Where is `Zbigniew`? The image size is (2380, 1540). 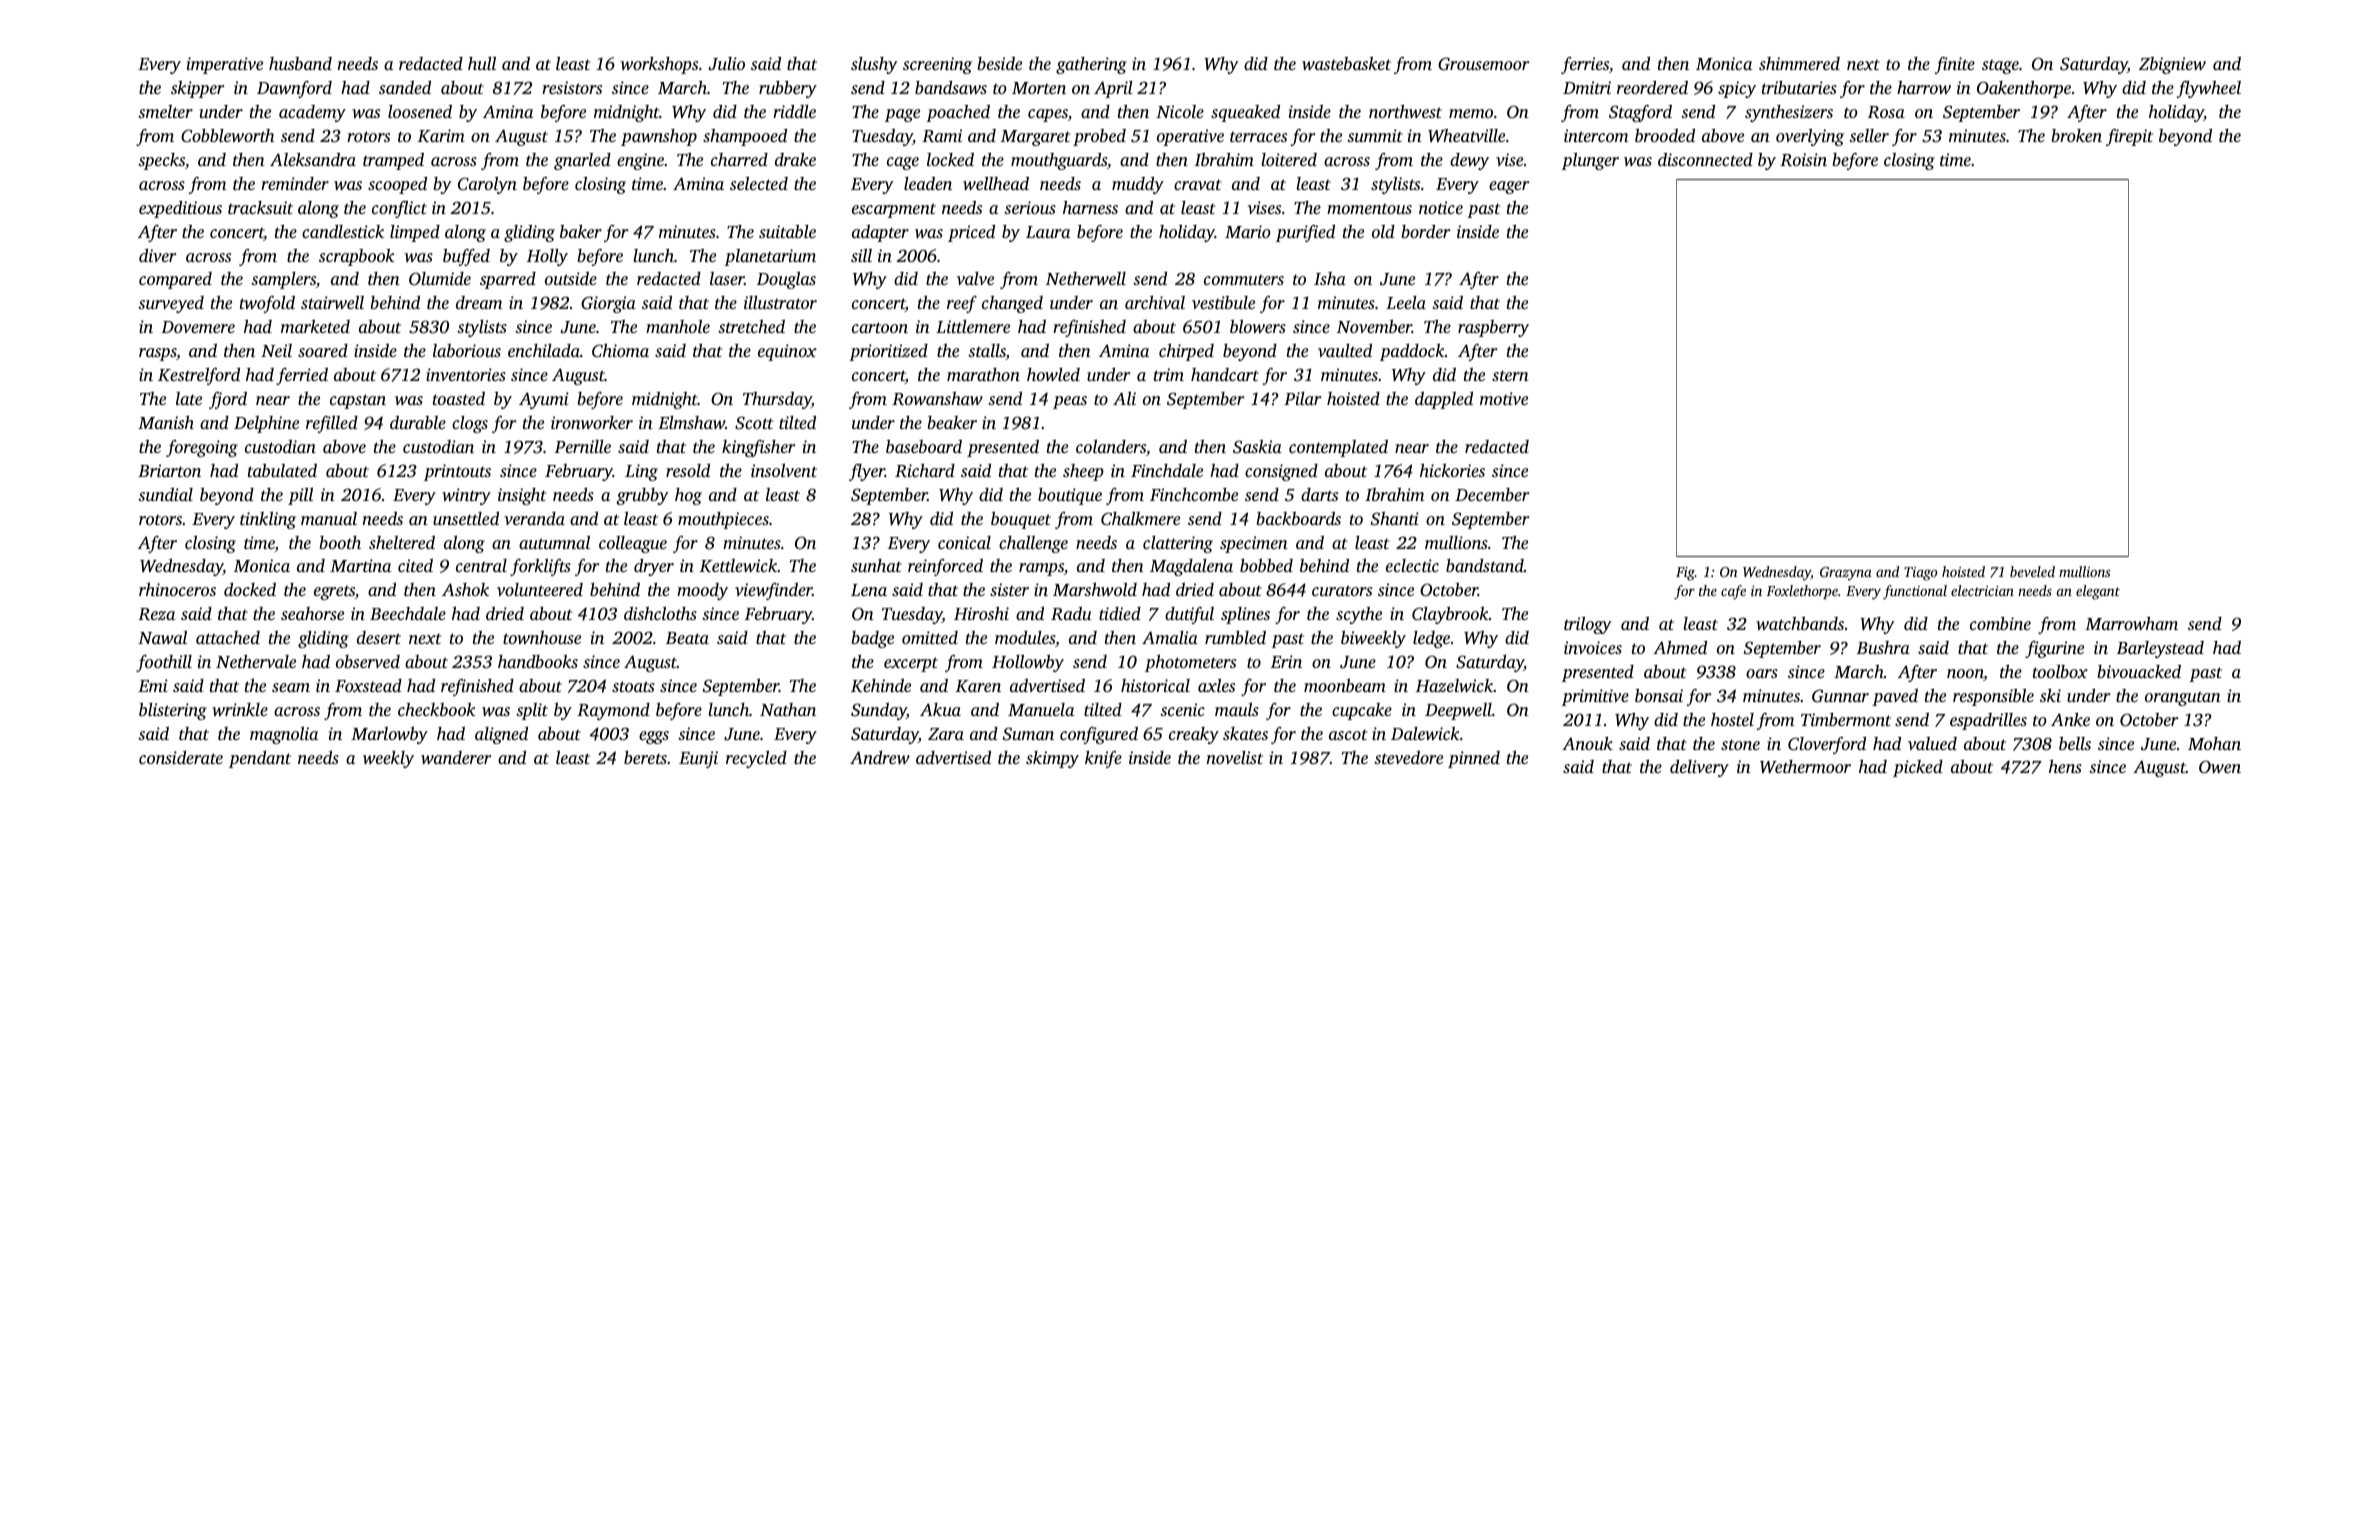 Zbigniew is located at coordinates (2172, 65).
